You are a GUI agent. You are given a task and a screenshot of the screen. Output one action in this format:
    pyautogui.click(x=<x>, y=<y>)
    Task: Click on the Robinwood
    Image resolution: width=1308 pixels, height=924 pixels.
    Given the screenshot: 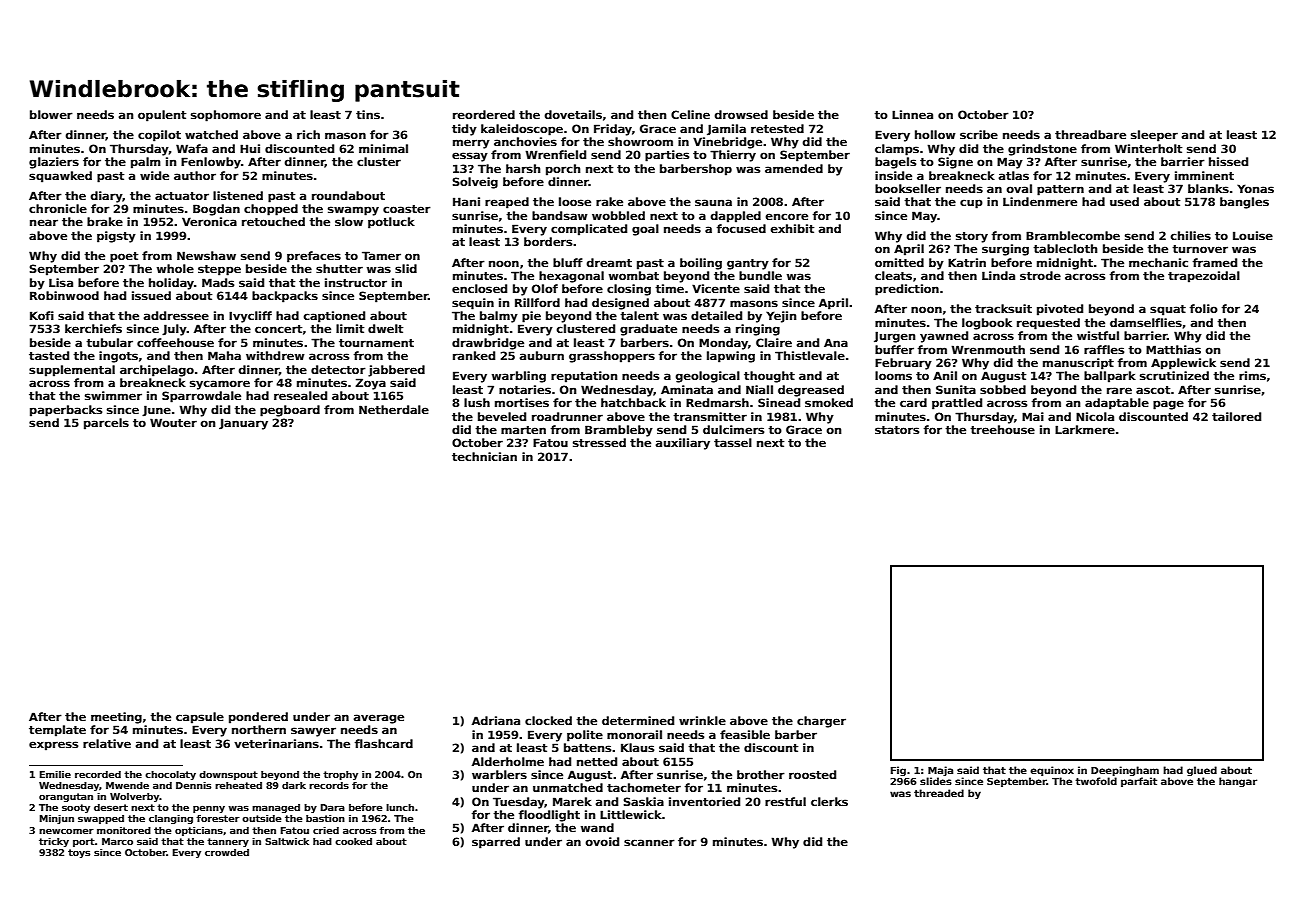 What is the action you would take?
    pyautogui.click(x=64, y=295)
